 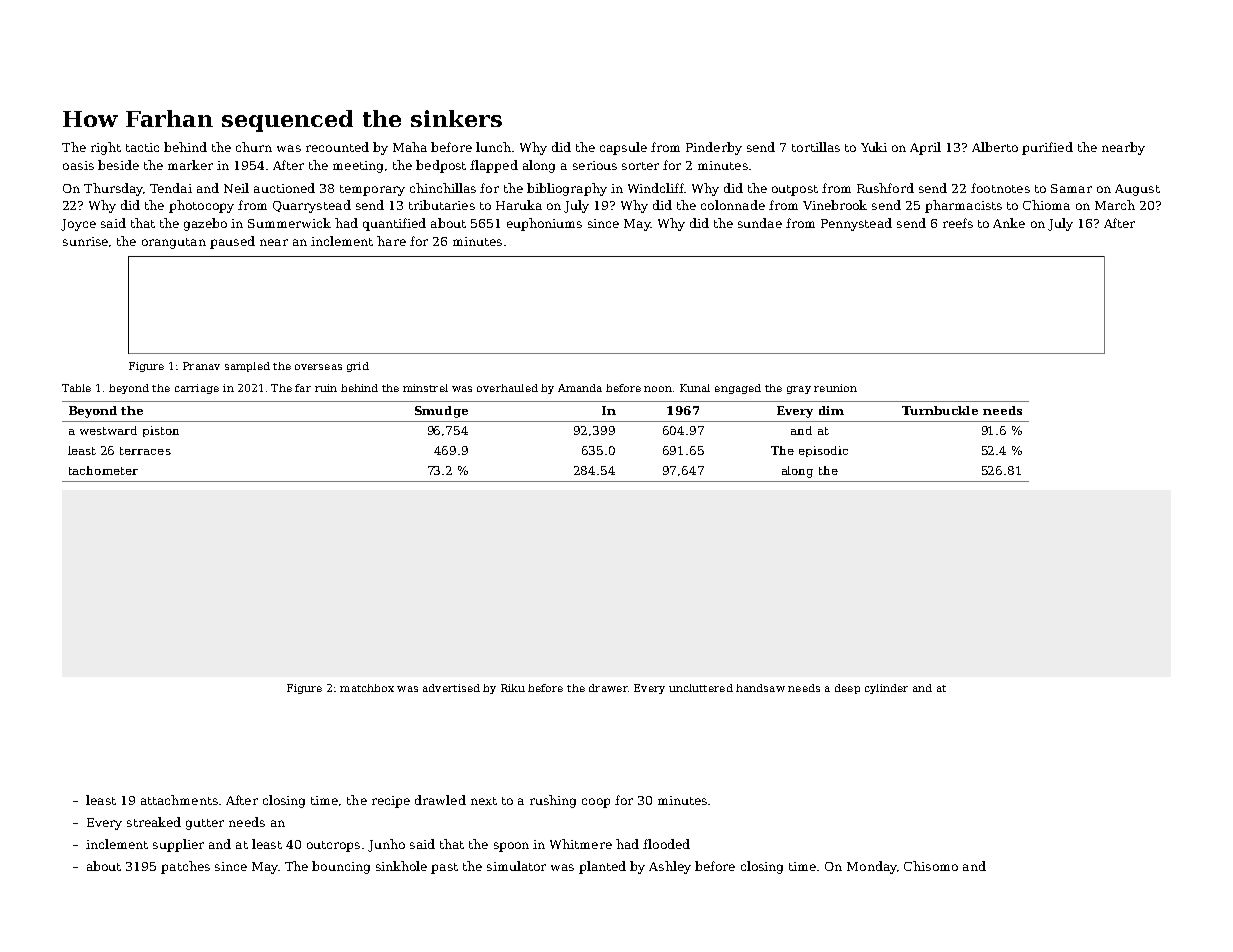 I want to click on matchbox, so click(x=367, y=688).
